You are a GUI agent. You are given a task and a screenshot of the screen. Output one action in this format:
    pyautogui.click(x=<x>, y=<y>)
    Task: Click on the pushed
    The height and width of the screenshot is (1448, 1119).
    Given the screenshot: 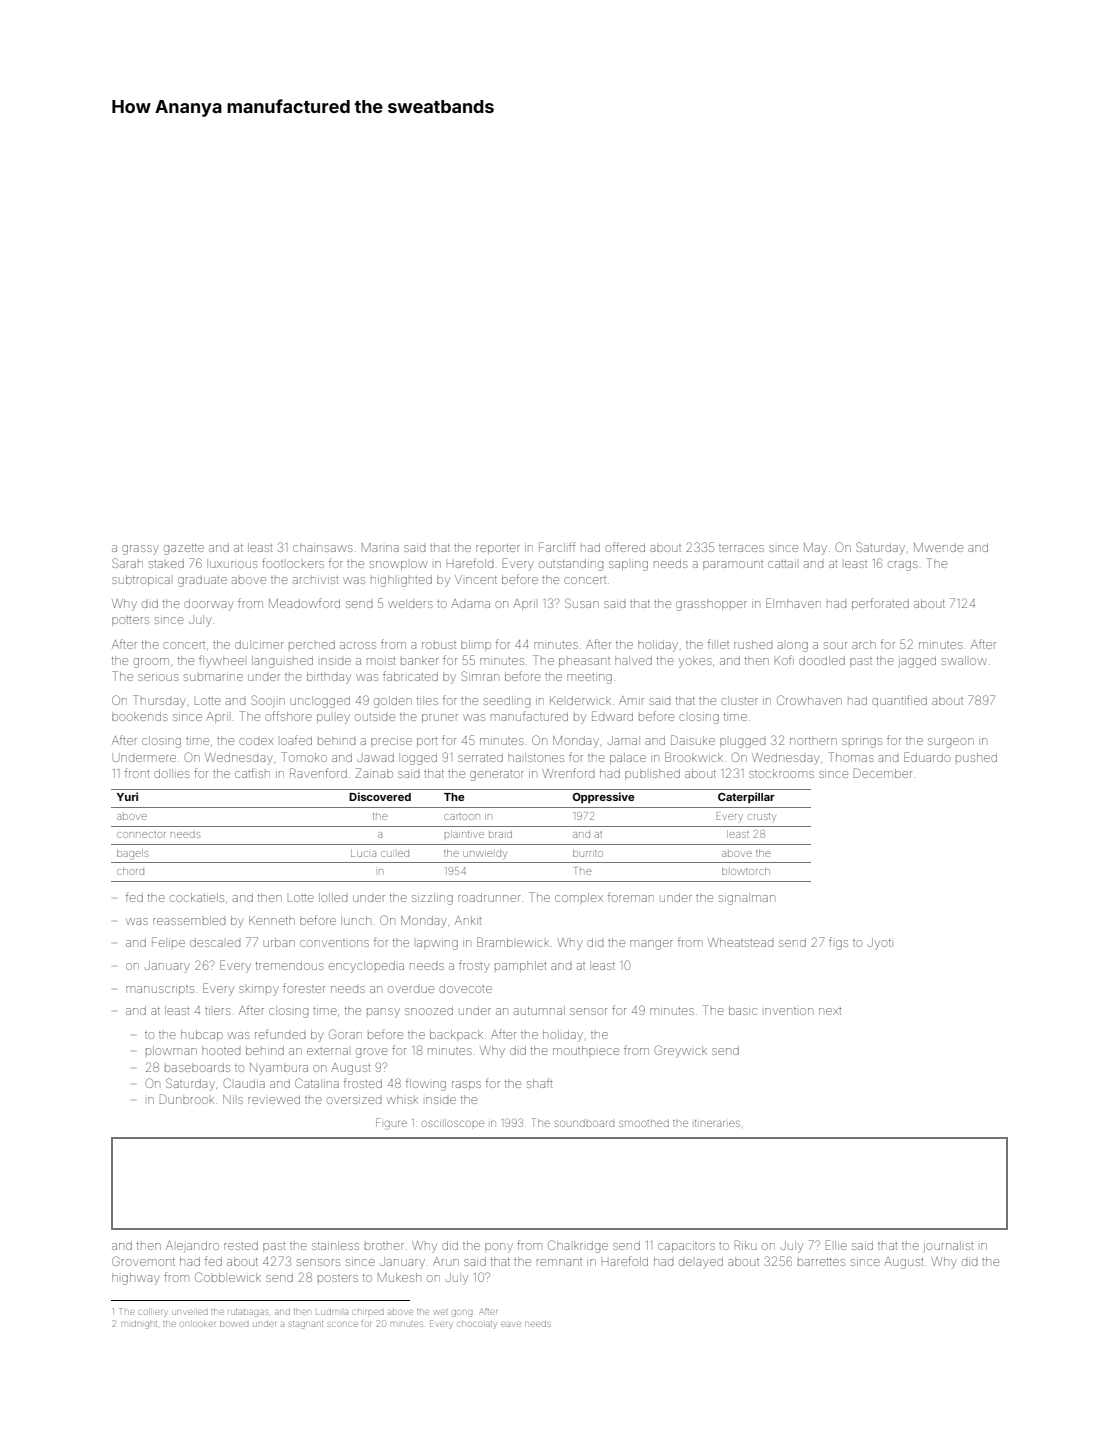 What is the action you would take?
    pyautogui.click(x=976, y=757)
